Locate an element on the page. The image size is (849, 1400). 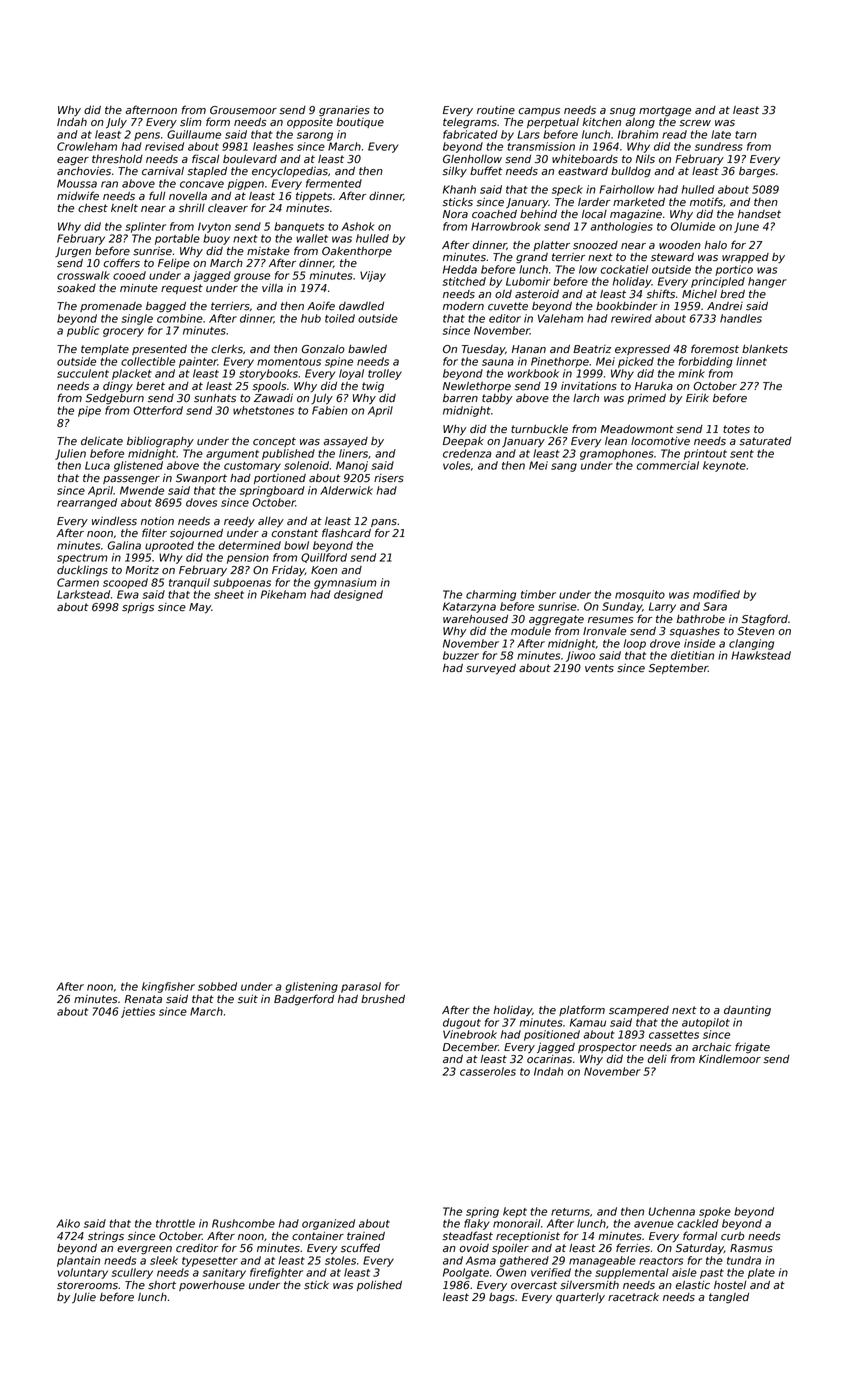
foremost is located at coordinates (715, 349).
